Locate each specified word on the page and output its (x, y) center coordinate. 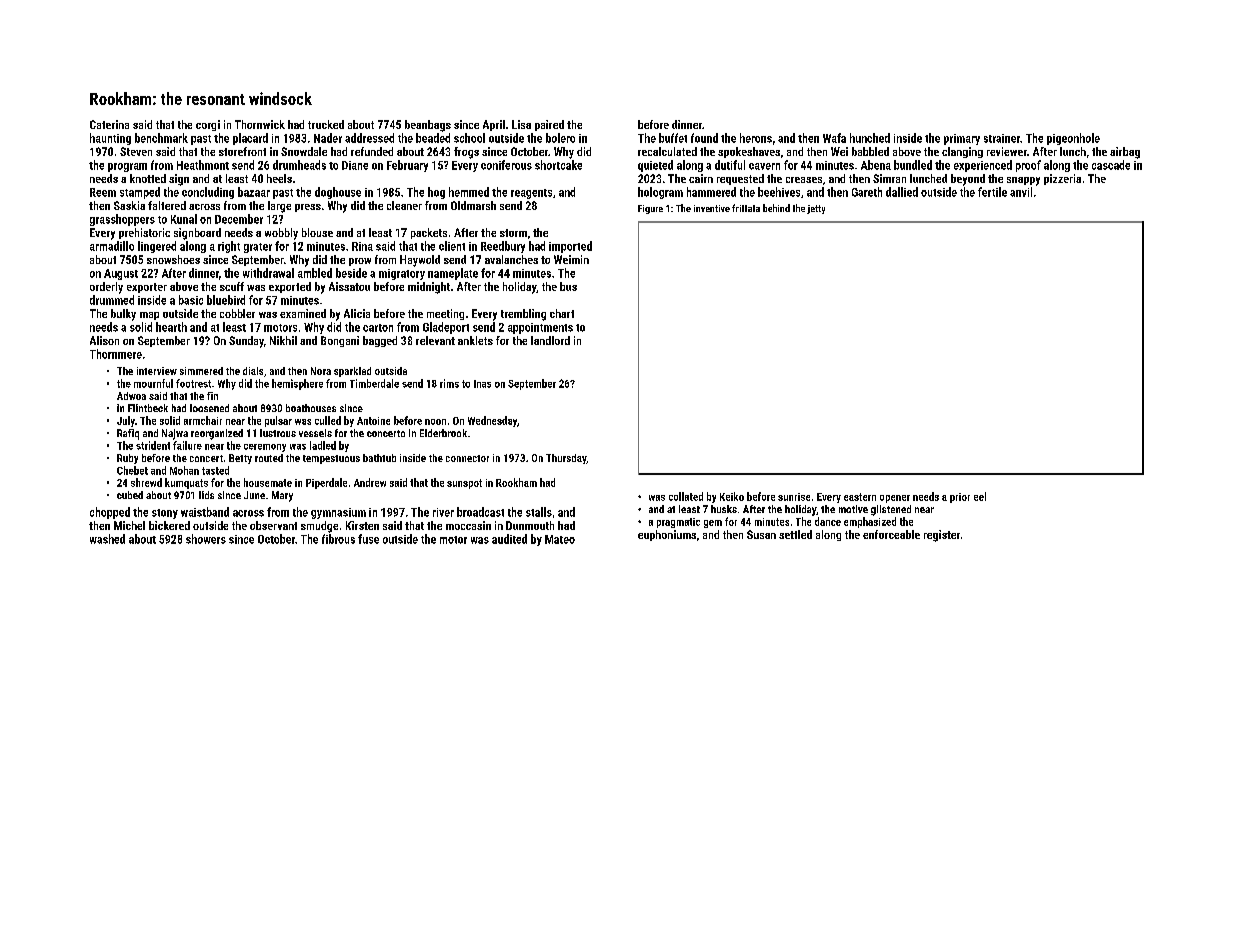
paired (549, 125)
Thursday (566, 459)
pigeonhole (1073, 139)
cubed (130, 495)
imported (570, 247)
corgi (208, 125)
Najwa (175, 434)
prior (960, 498)
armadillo (112, 246)
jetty (816, 209)
